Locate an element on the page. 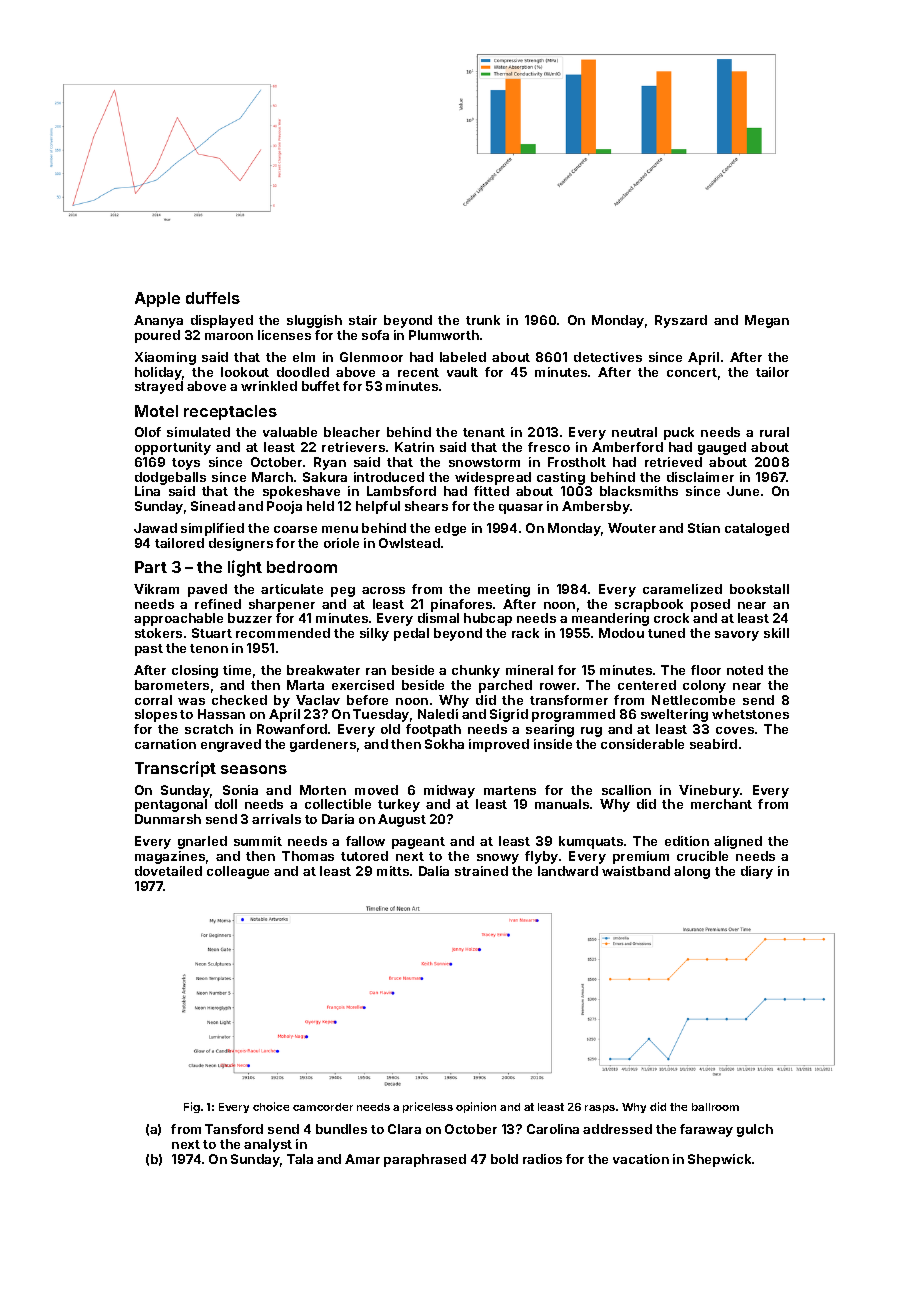 This page has height=1314, width=924. past is located at coordinates (149, 650).
